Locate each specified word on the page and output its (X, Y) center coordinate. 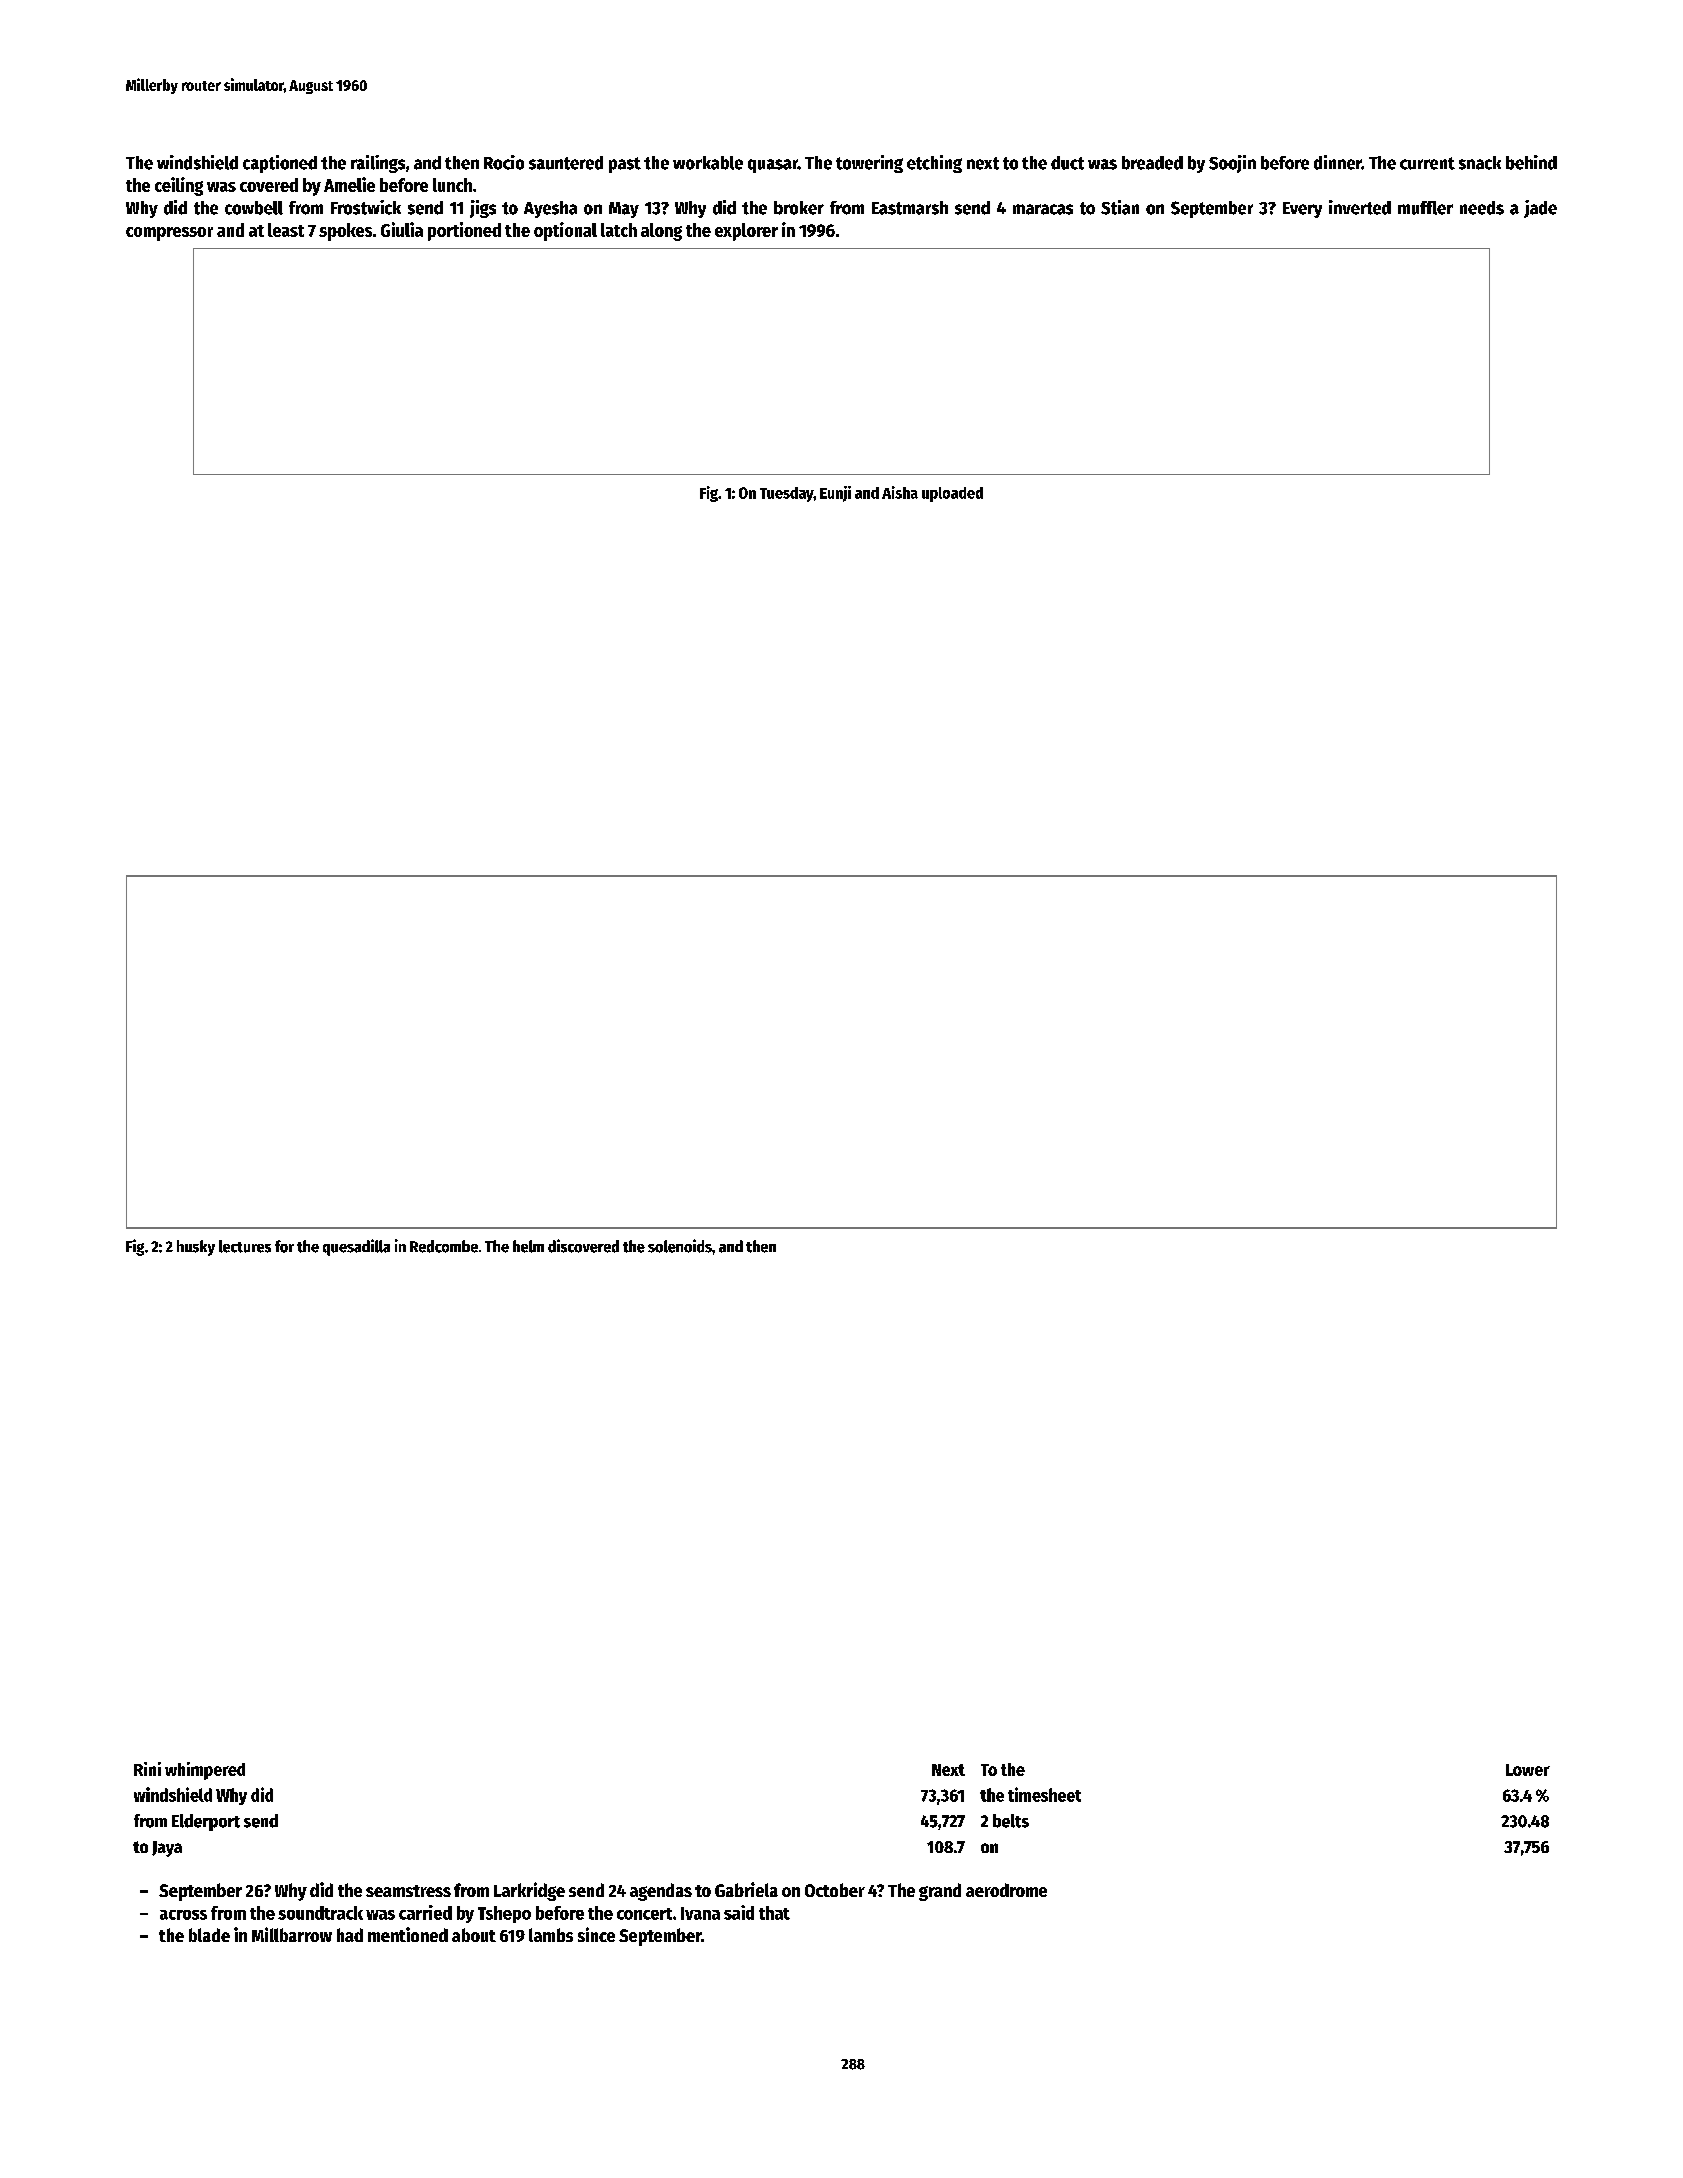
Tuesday (787, 494)
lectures (245, 1246)
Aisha (900, 492)
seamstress (408, 1891)
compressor (169, 234)
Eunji (835, 494)
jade (1540, 209)
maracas (1043, 209)
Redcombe (444, 1246)
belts (1011, 1821)
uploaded (952, 494)
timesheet (1044, 1794)
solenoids (680, 1246)
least (286, 230)
